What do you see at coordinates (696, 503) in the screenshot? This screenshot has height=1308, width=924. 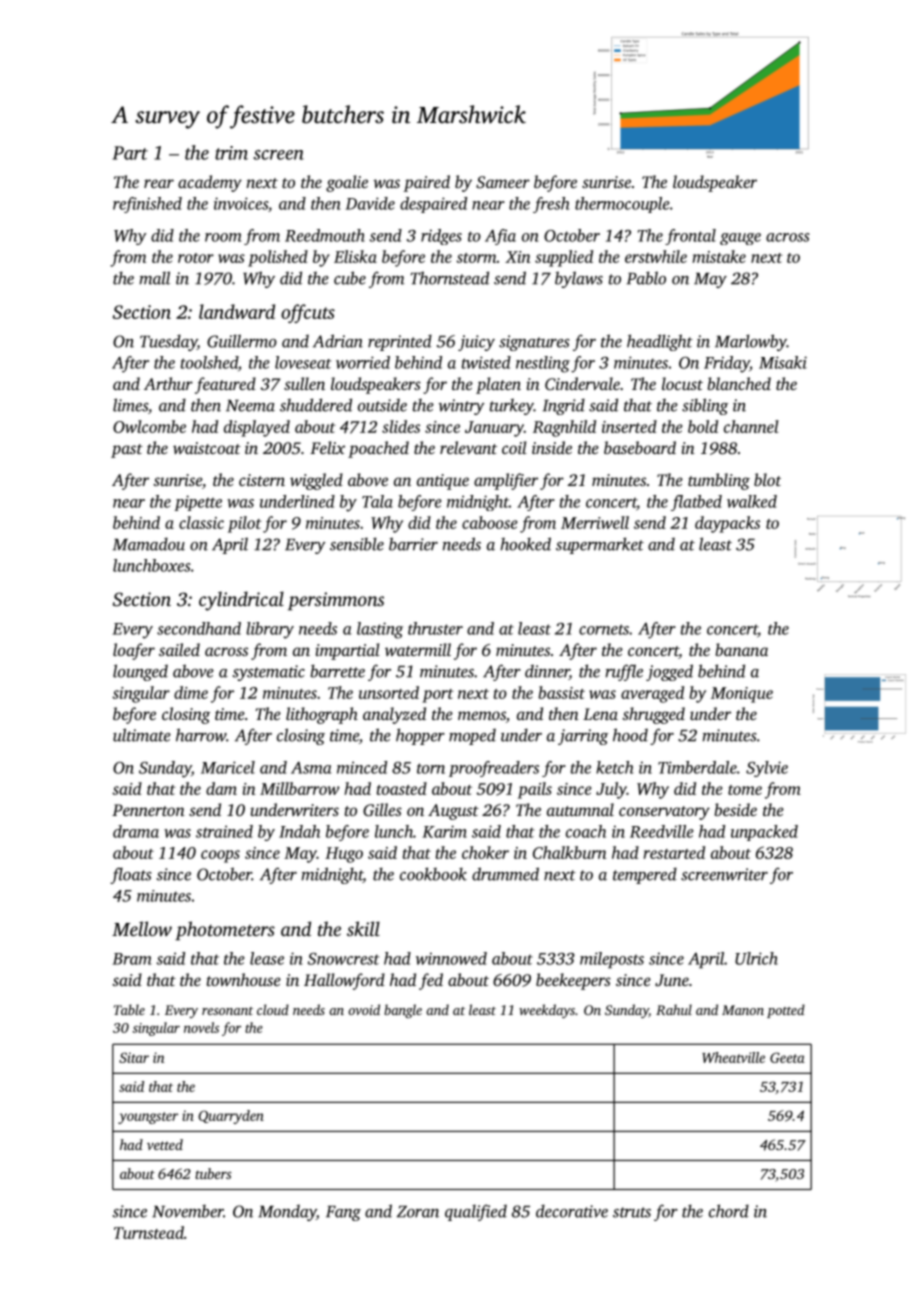 I see `flatbed` at bounding box center [696, 503].
